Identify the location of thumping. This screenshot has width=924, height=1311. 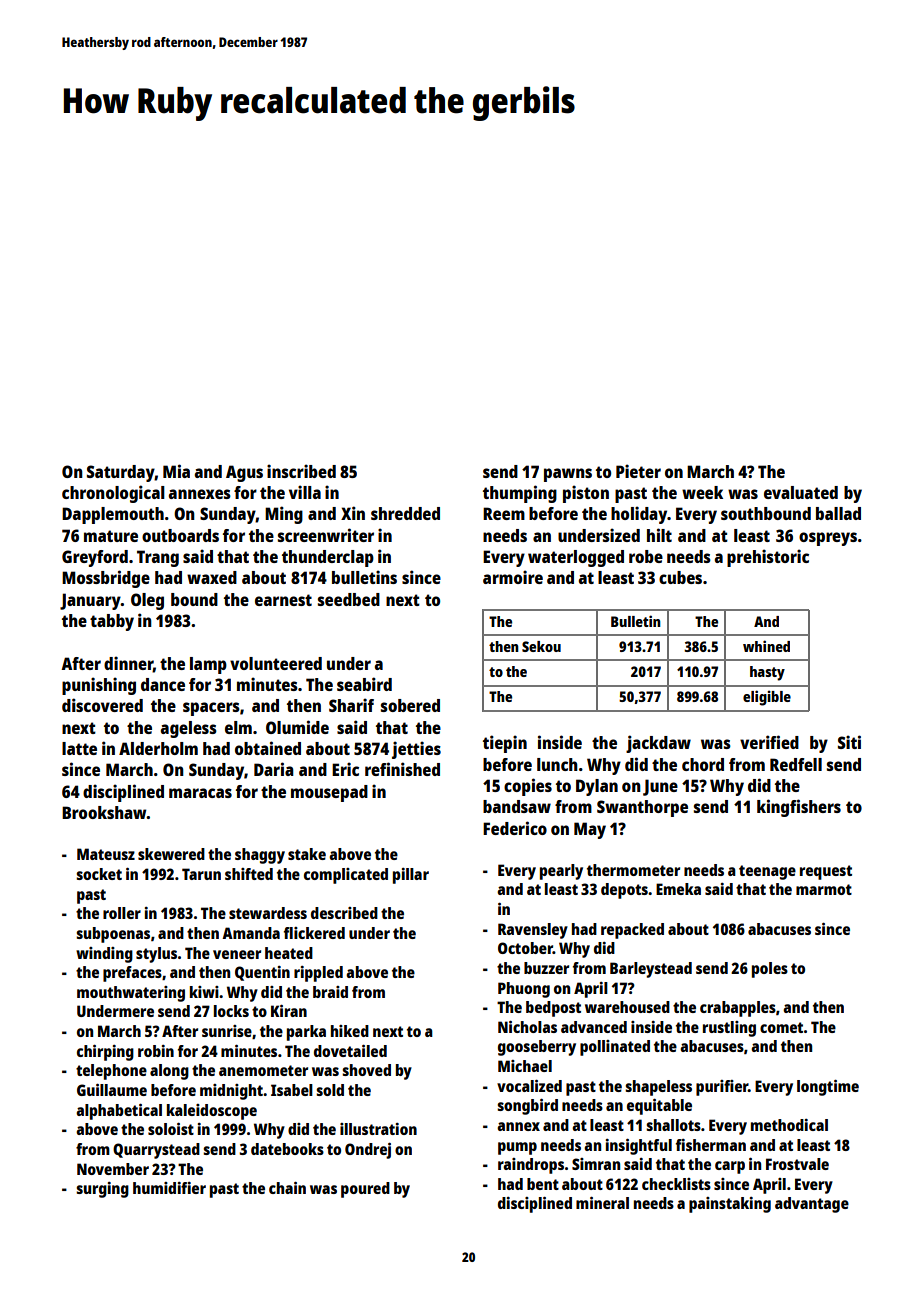
(520, 494).
